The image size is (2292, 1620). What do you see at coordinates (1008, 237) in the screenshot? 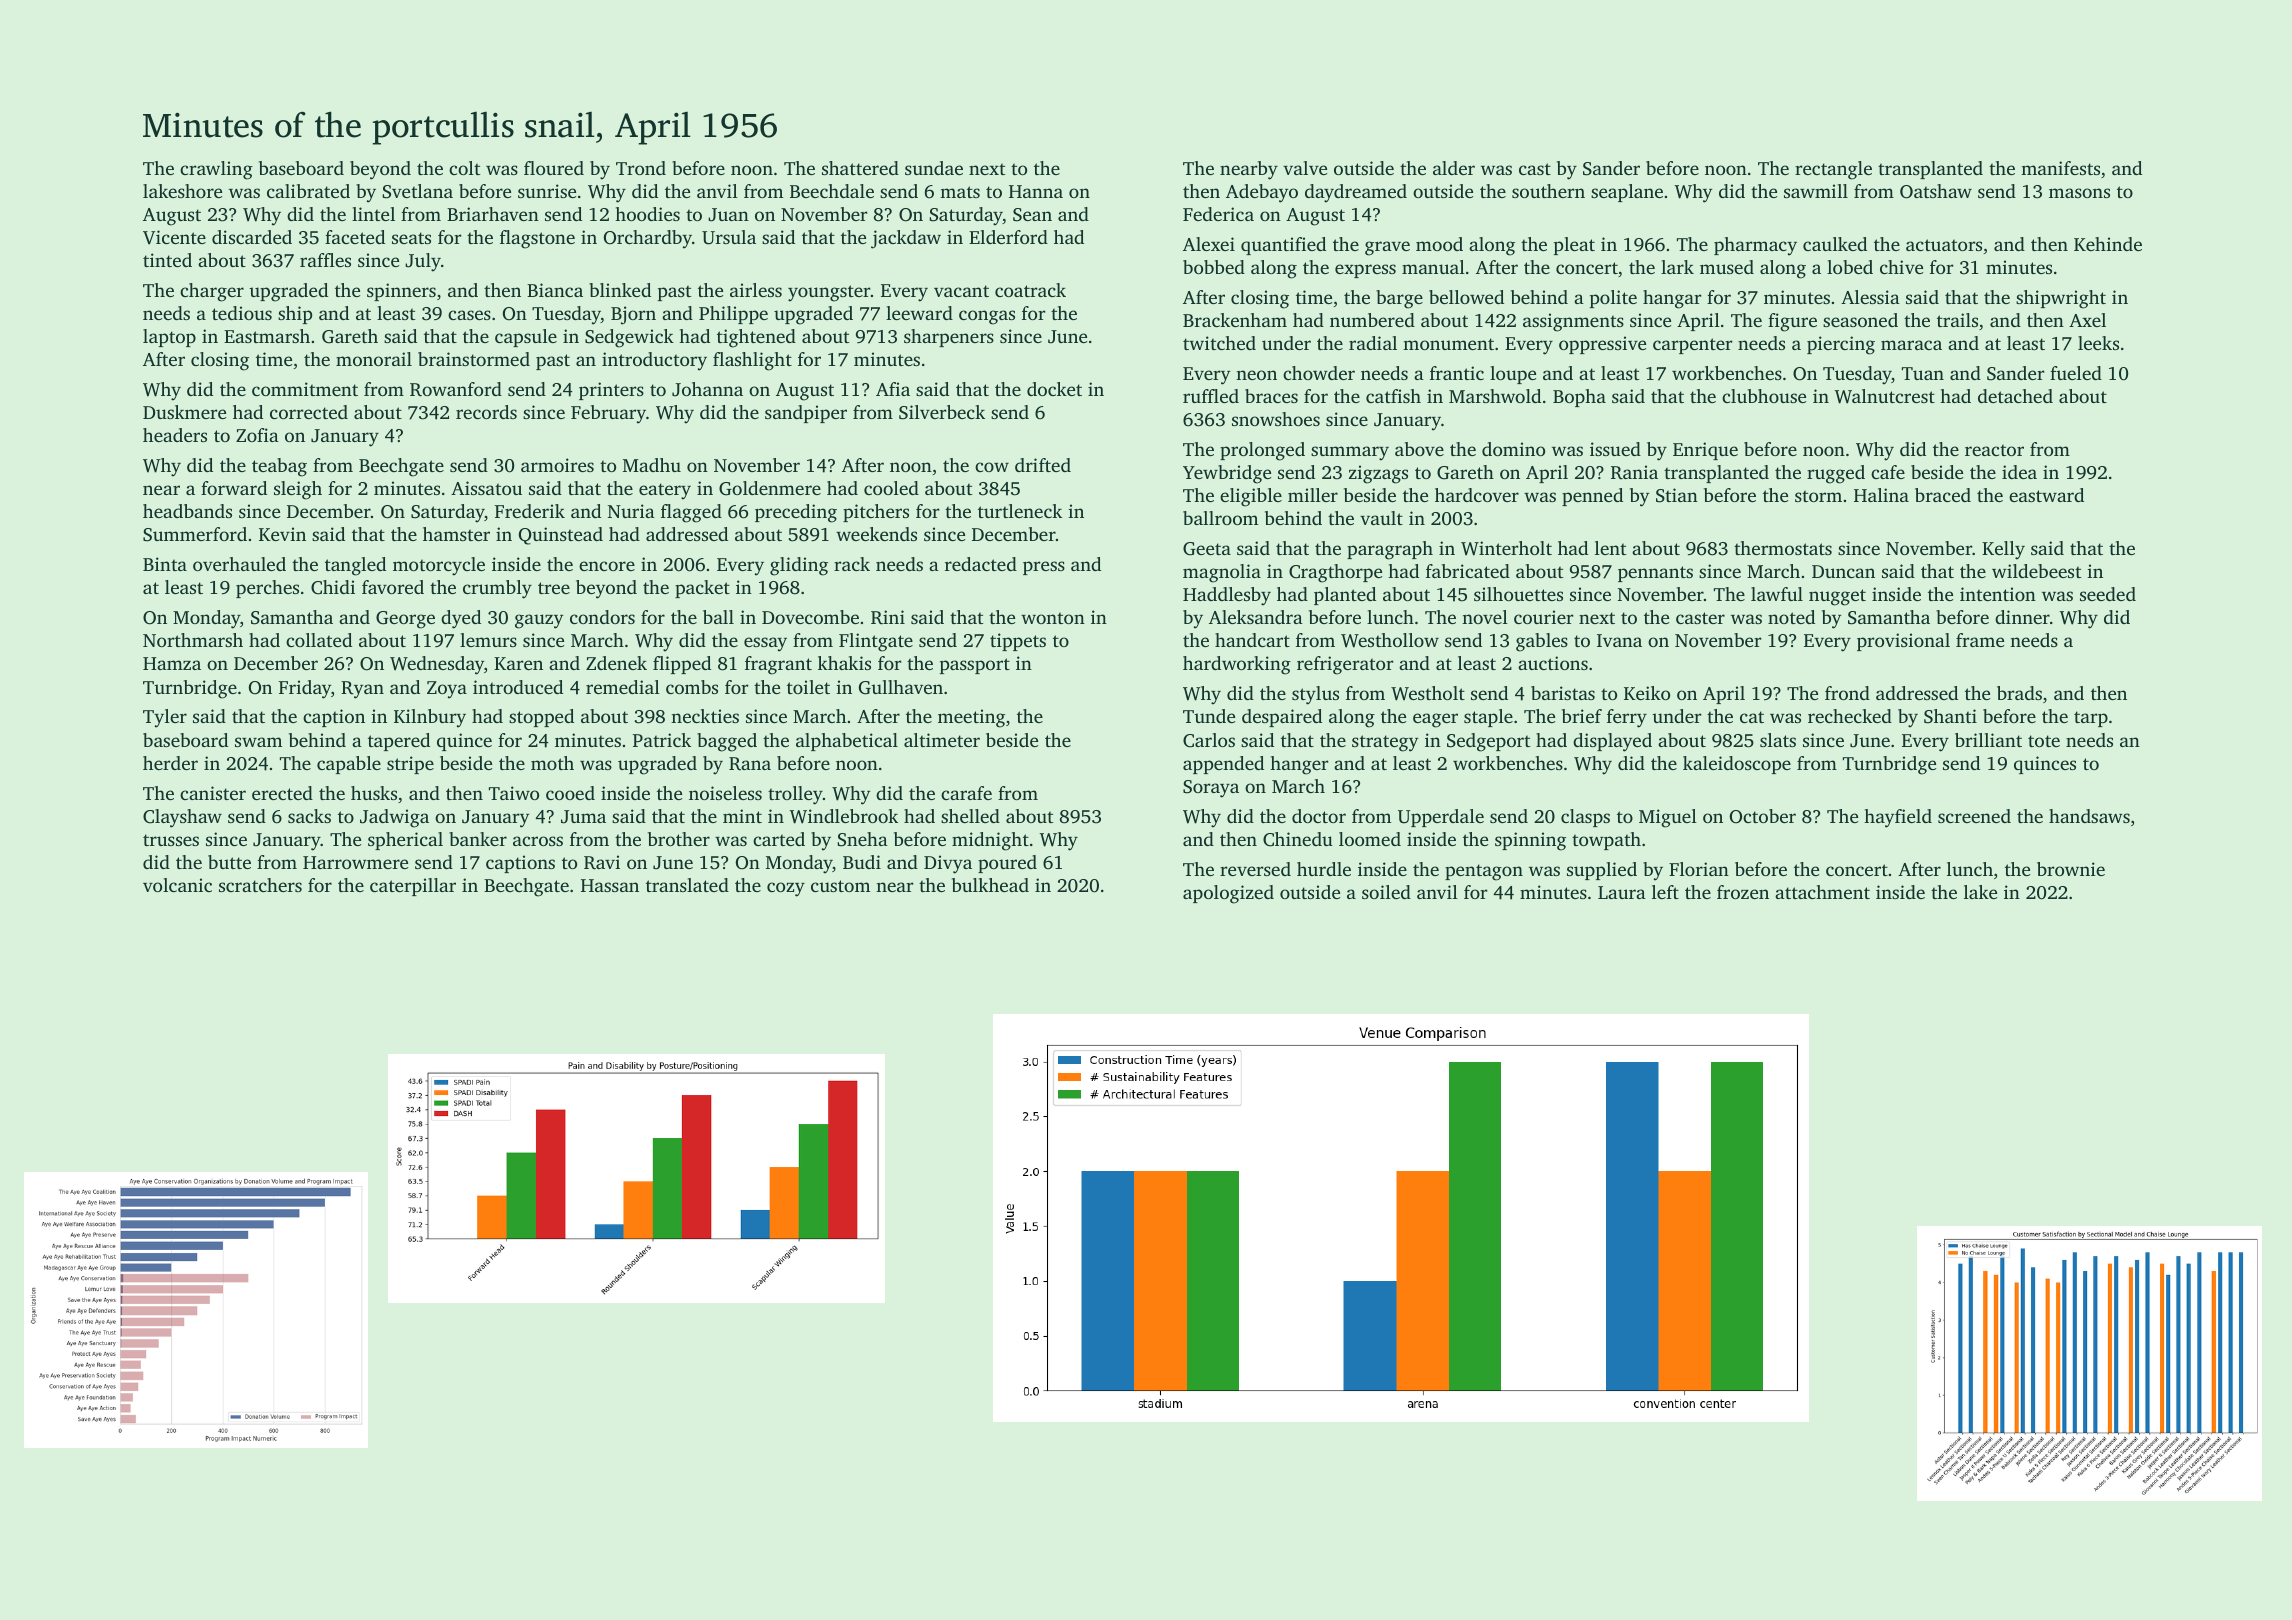
I see `Elderford` at bounding box center [1008, 237].
